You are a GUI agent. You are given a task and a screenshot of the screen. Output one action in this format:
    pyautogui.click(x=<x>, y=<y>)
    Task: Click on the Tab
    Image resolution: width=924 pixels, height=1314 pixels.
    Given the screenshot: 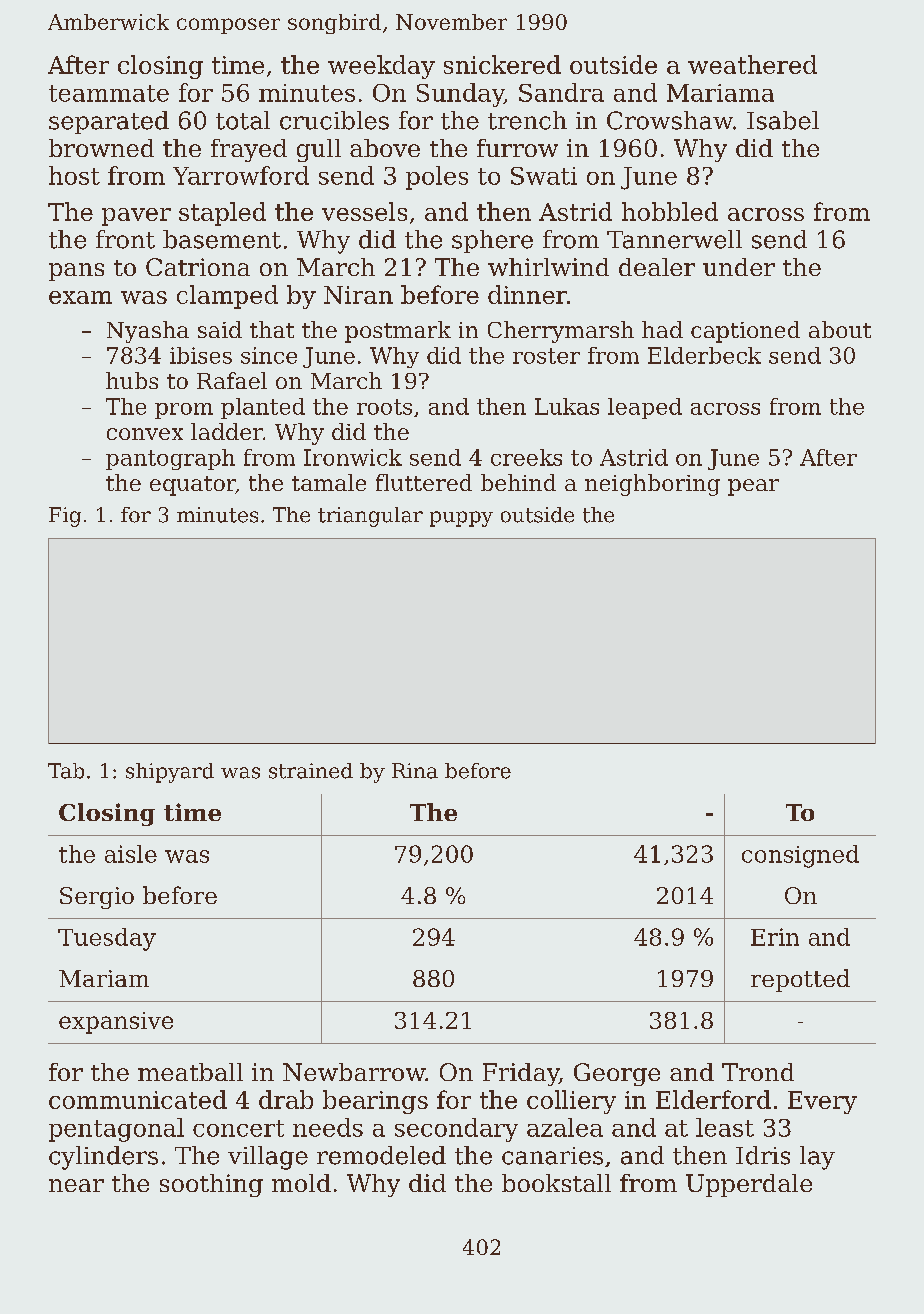 What is the action you would take?
    pyautogui.click(x=66, y=771)
